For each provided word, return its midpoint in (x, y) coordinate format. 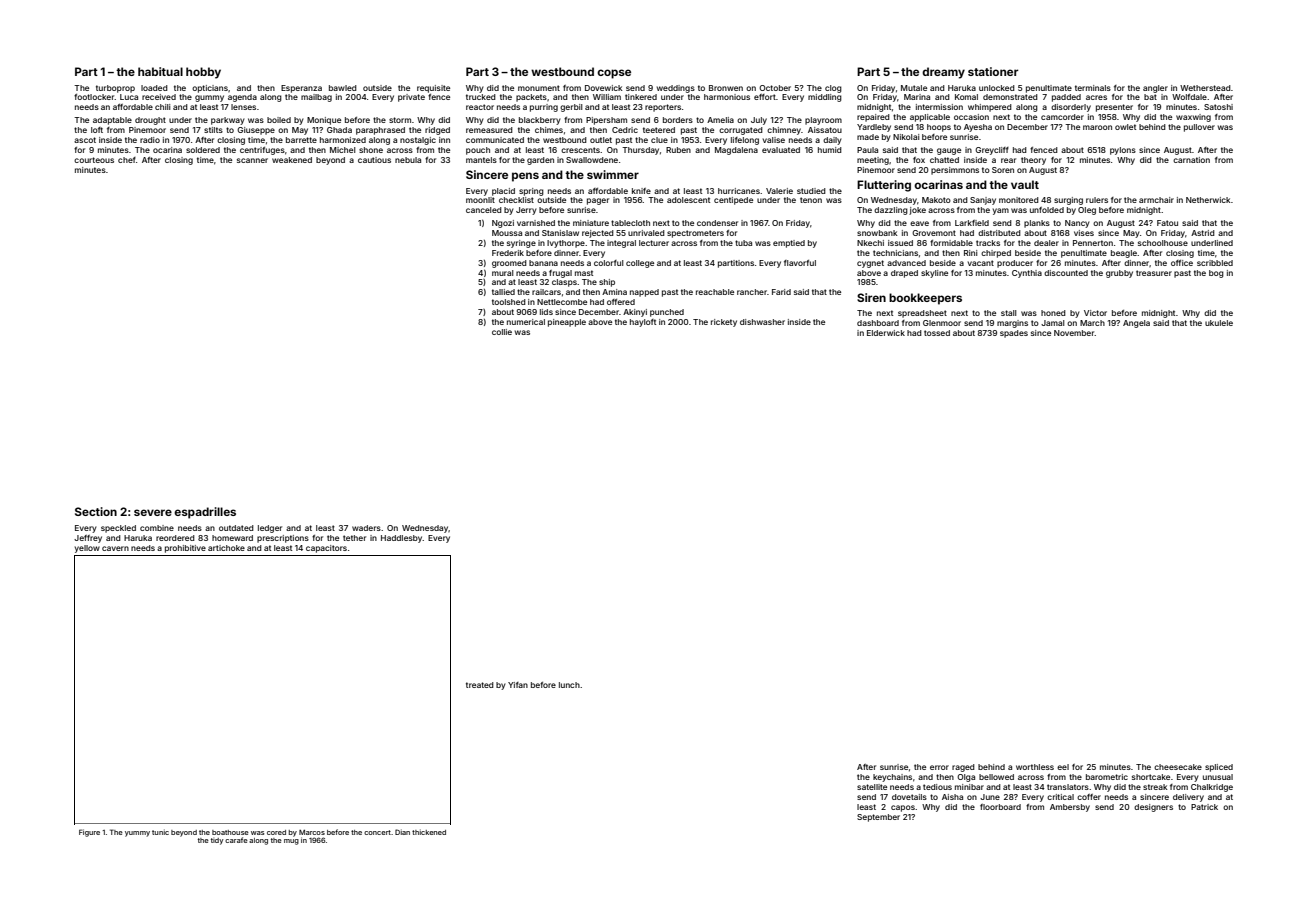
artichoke (226, 548)
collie (502, 332)
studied (811, 191)
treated (480, 685)
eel (1063, 767)
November (1074, 333)
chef (127, 160)
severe (153, 512)
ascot (85, 140)
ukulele (1219, 323)
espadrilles (205, 513)
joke (917, 211)
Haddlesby (402, 539)
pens (525, 177)
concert (377, 832)
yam (1001, 211)
